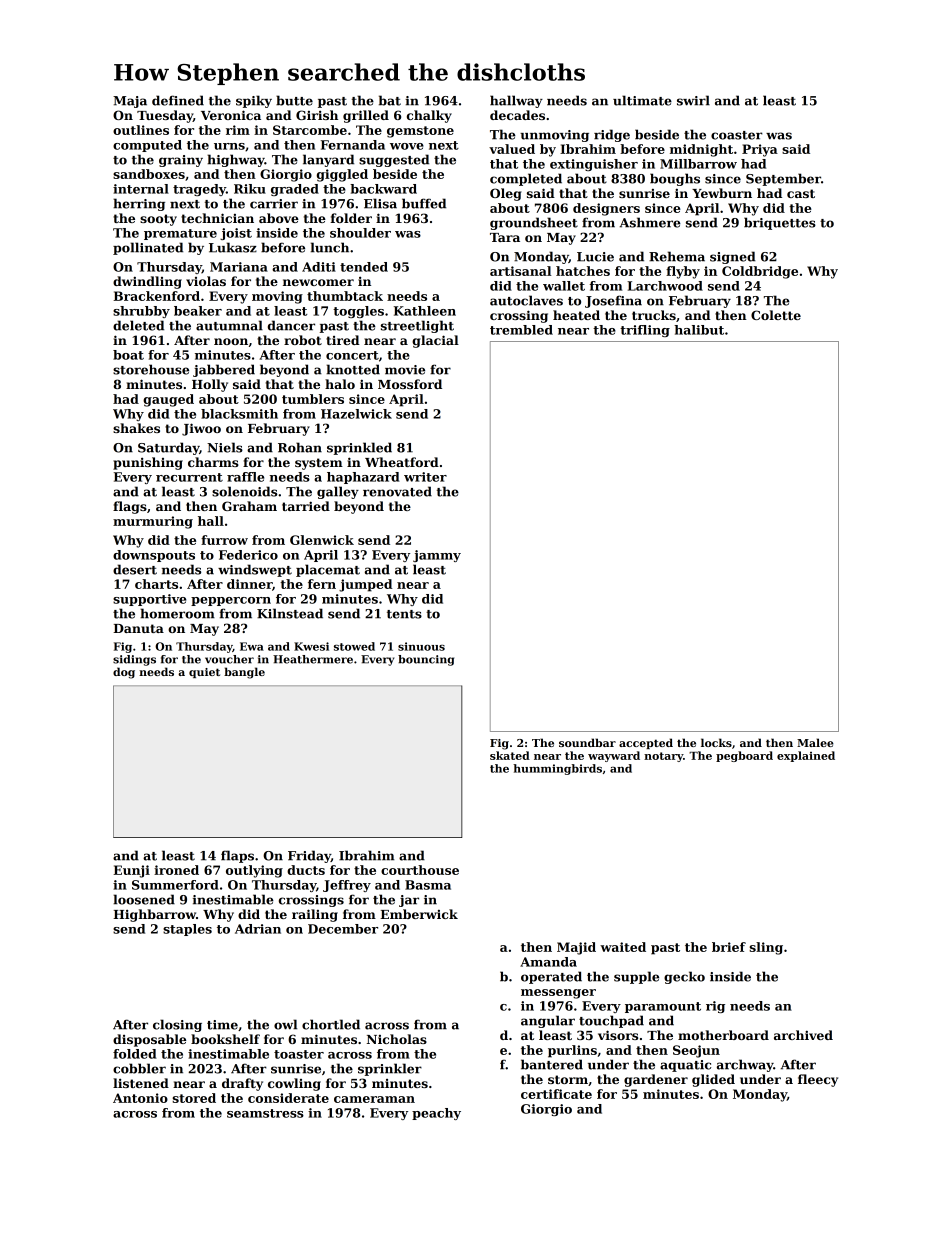  Describe the element at coordinates (776, 315) in the screenshot. I see `Colette` at that location.
